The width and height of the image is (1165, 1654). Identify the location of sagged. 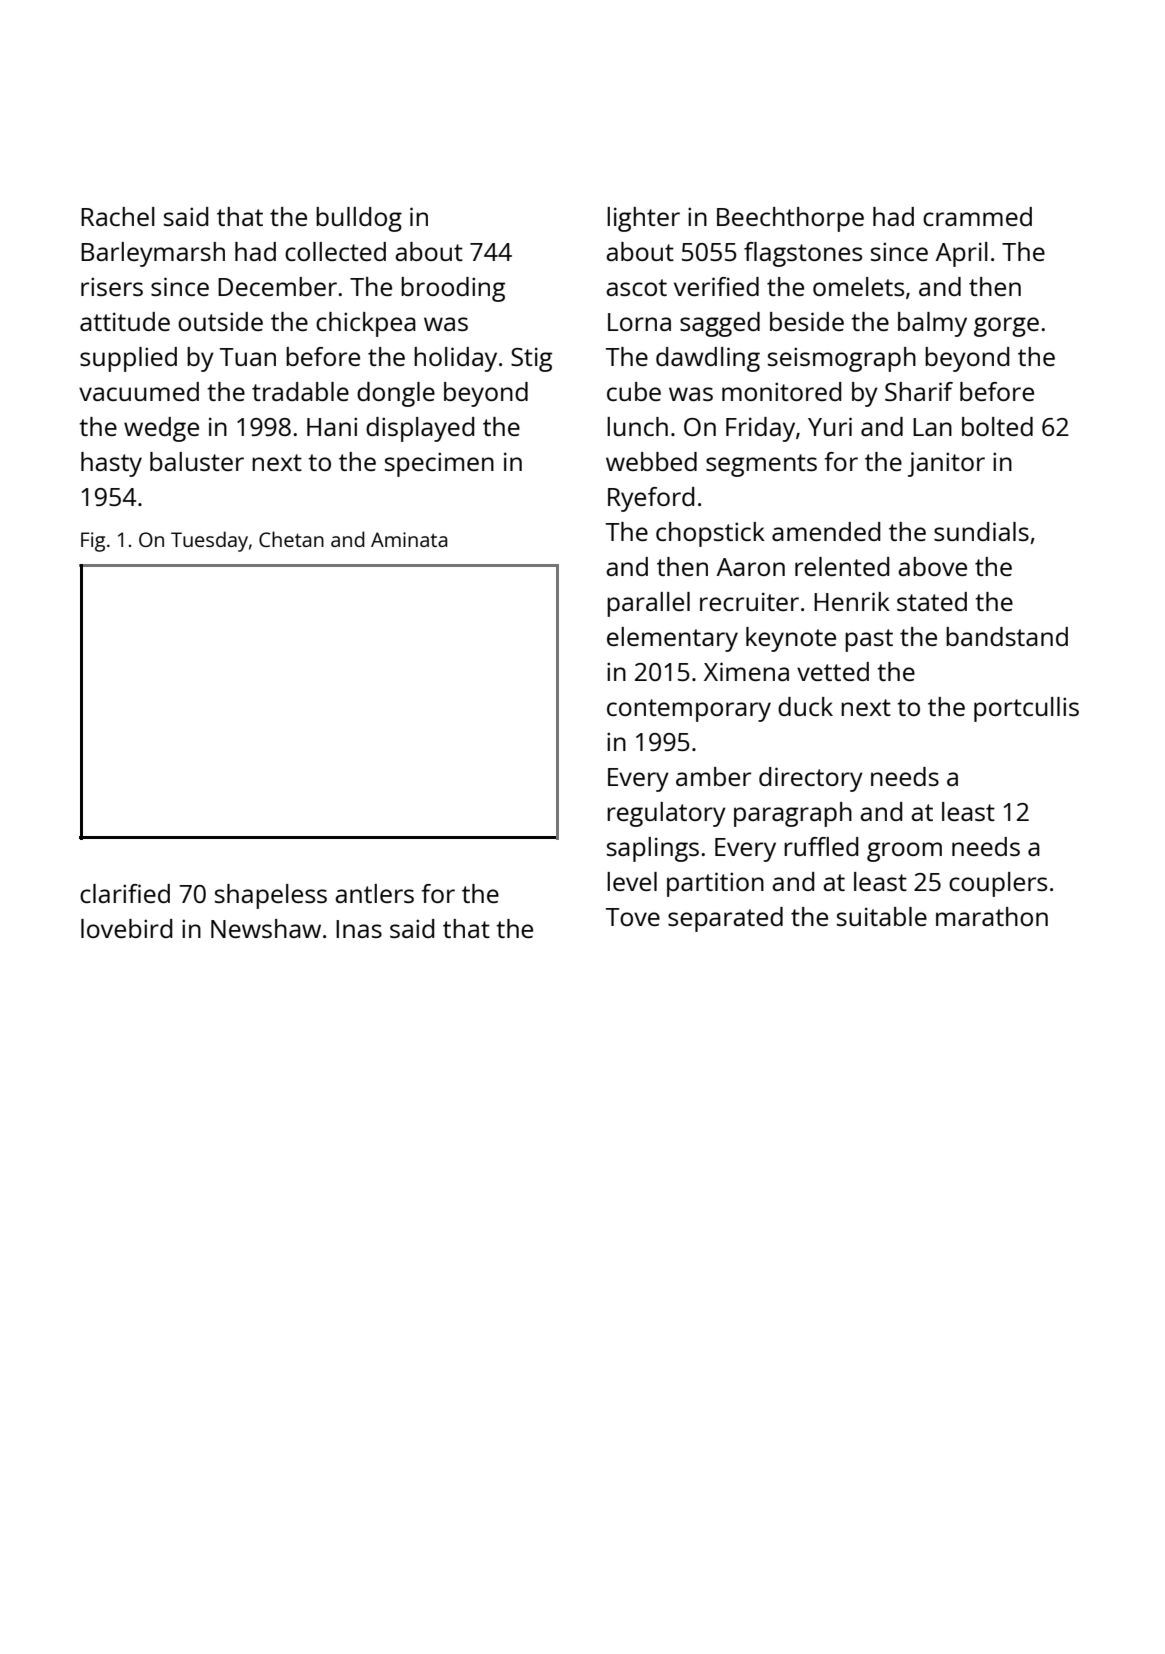
(720, 324).
